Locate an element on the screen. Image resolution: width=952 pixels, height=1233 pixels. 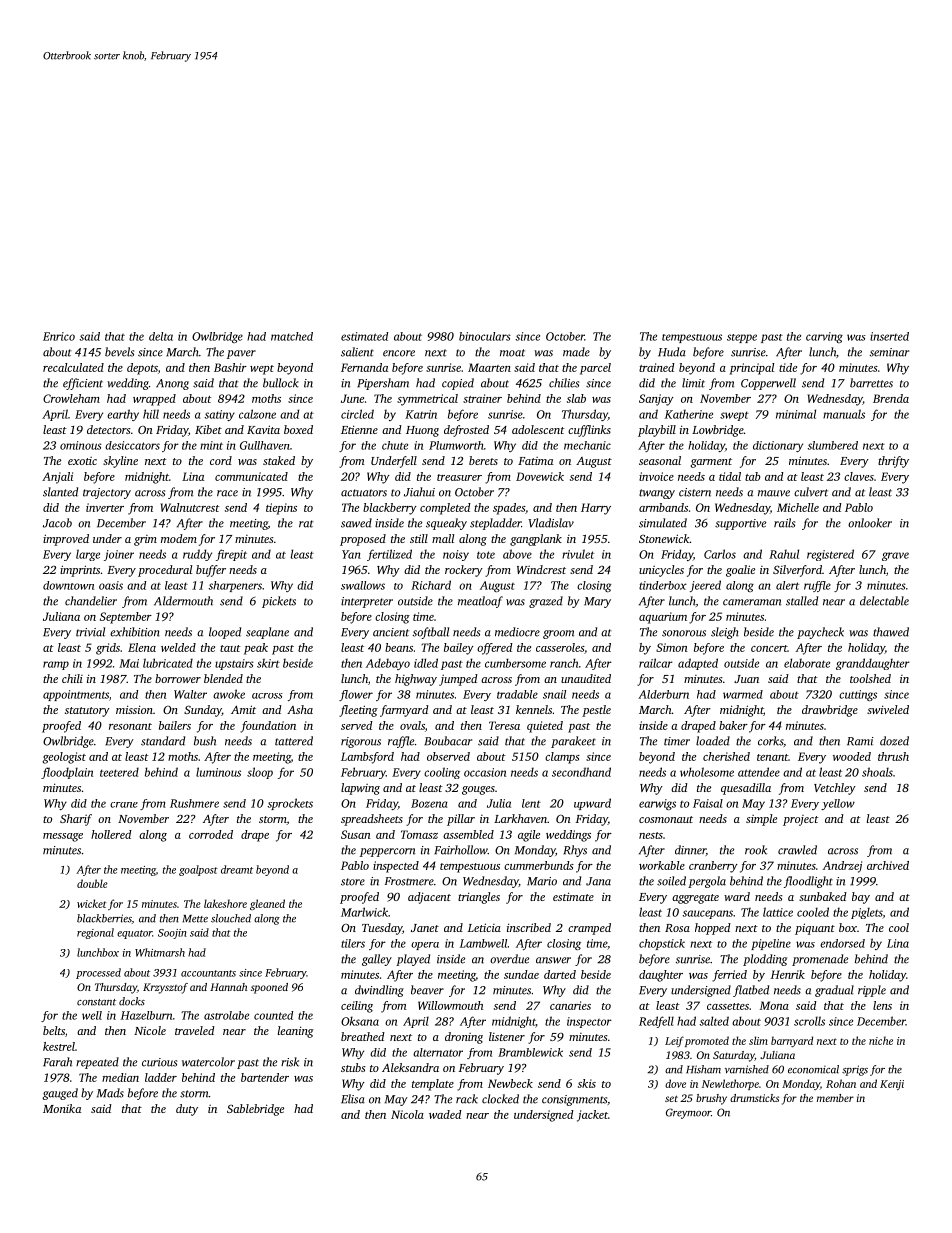
grids is located at coordinates (108, 649).
